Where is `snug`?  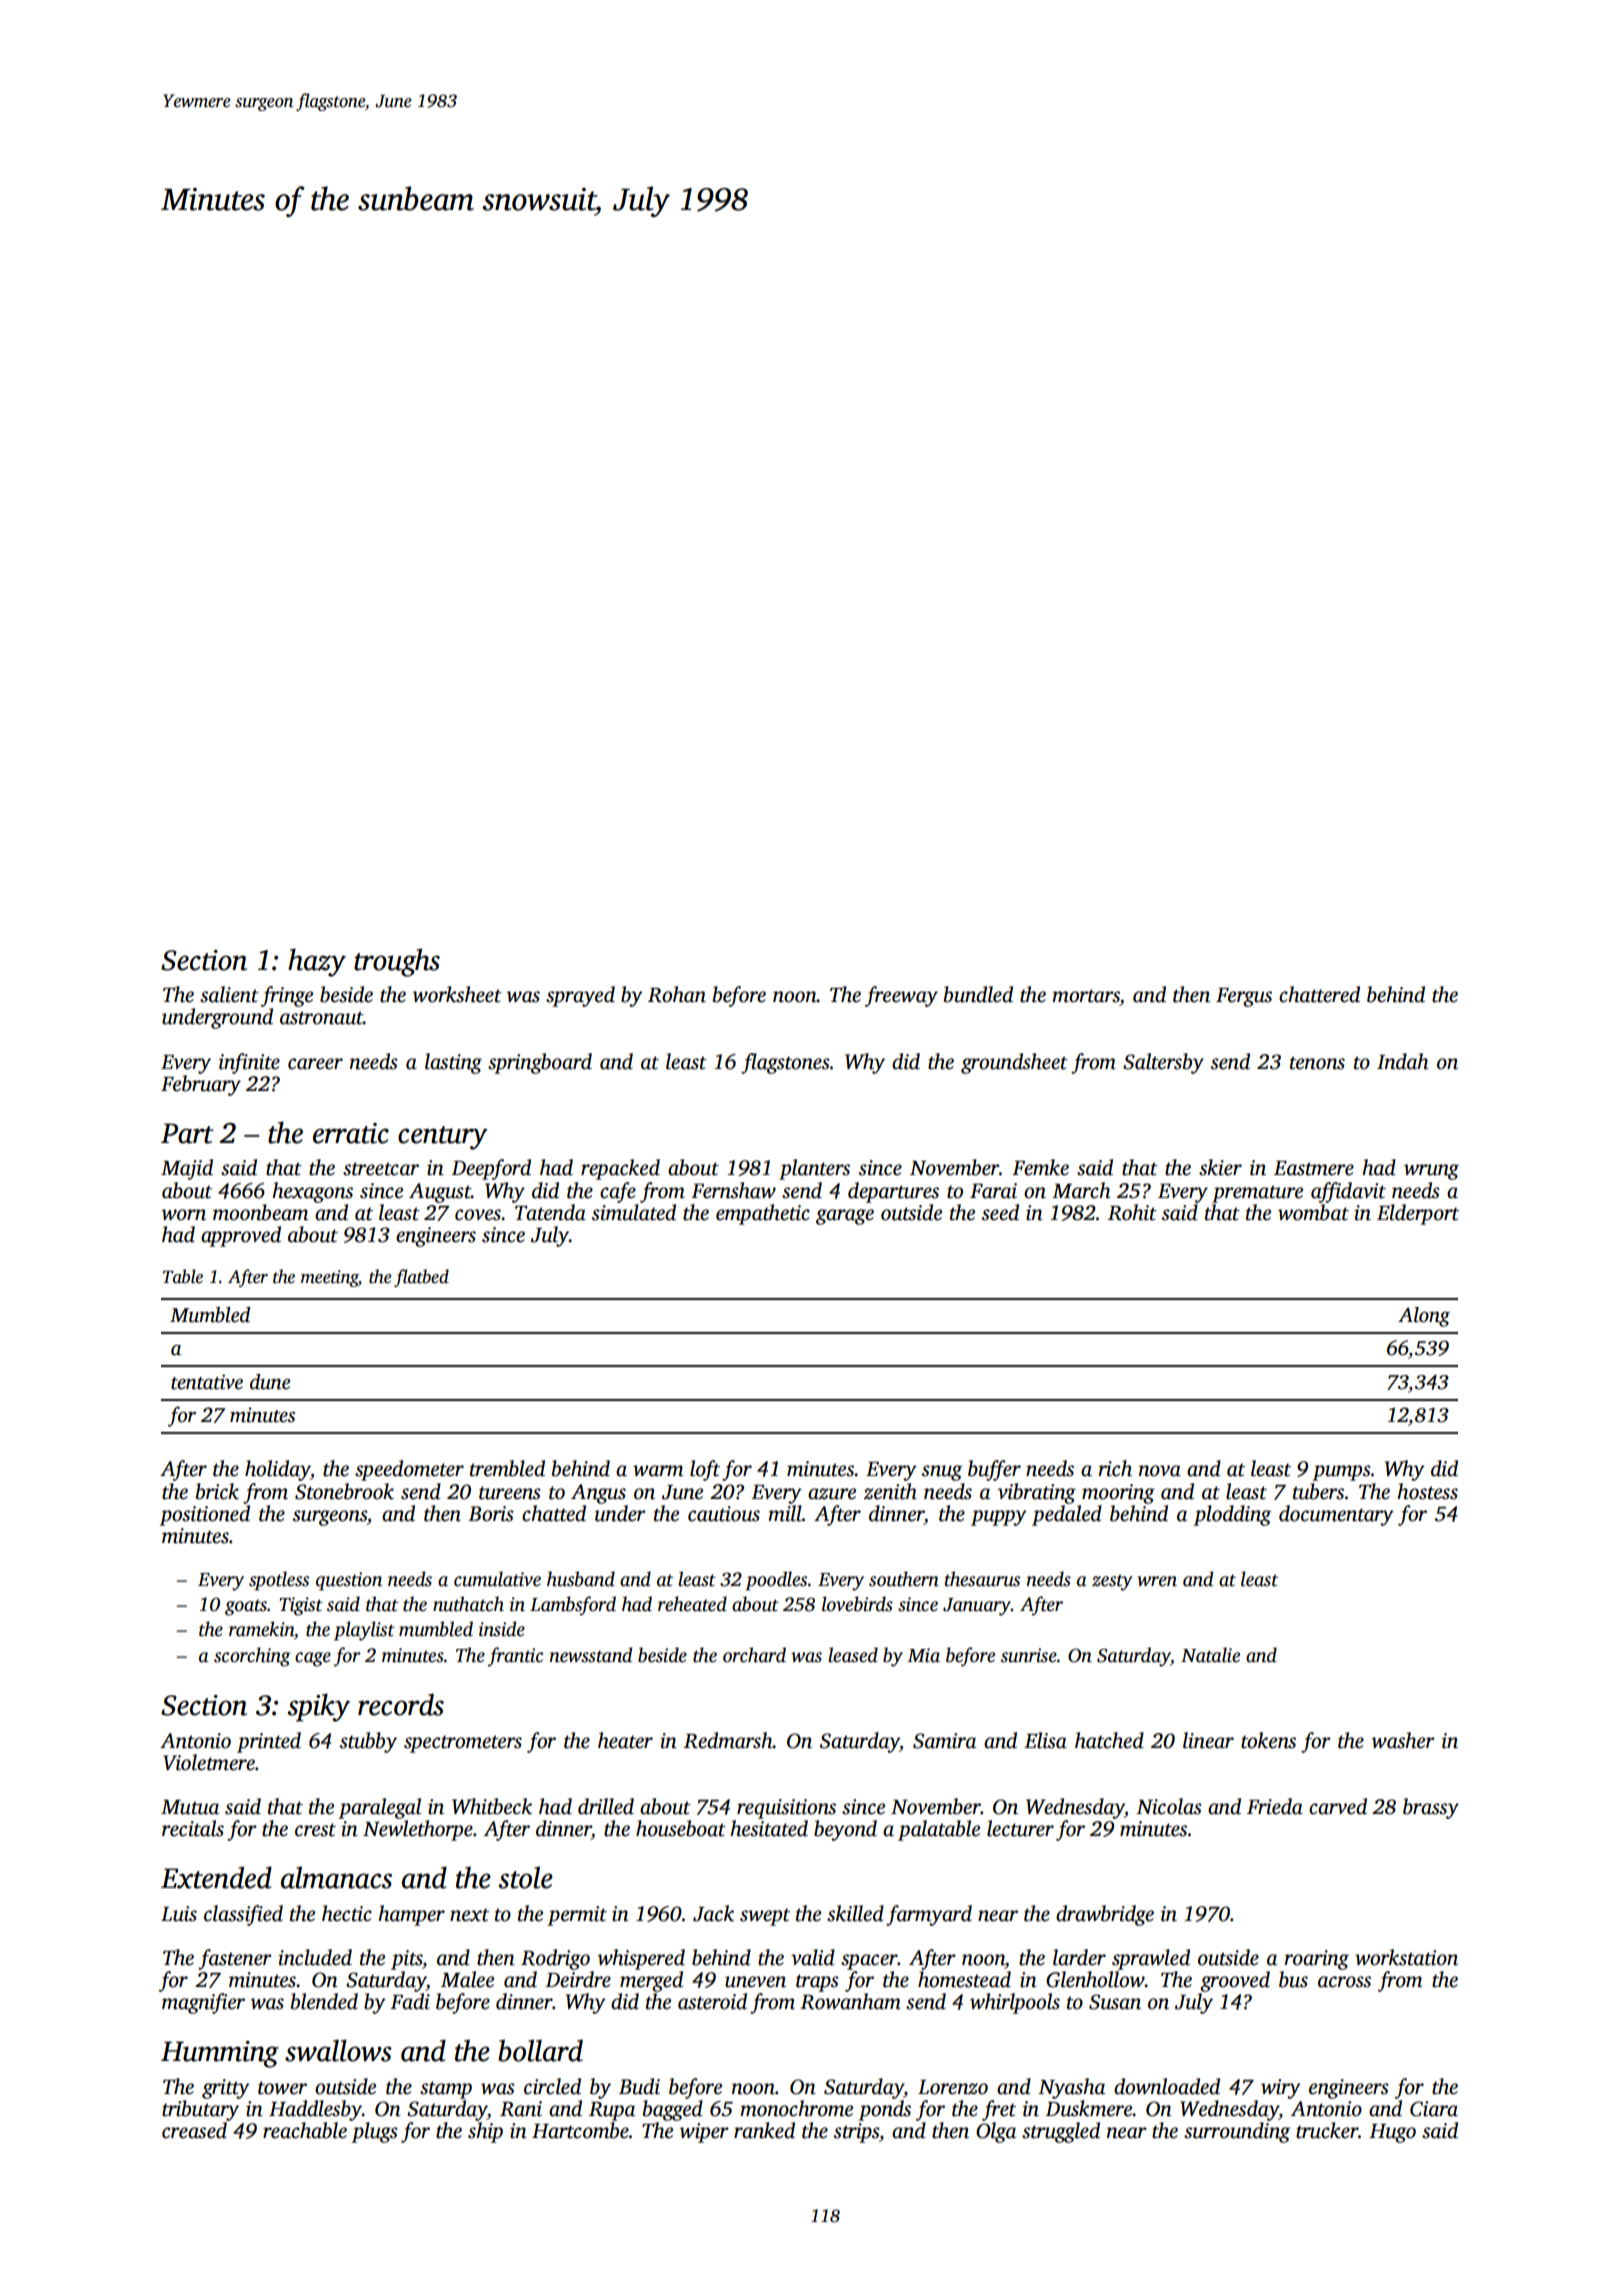
snug is located at coordinates (942, 1473).
